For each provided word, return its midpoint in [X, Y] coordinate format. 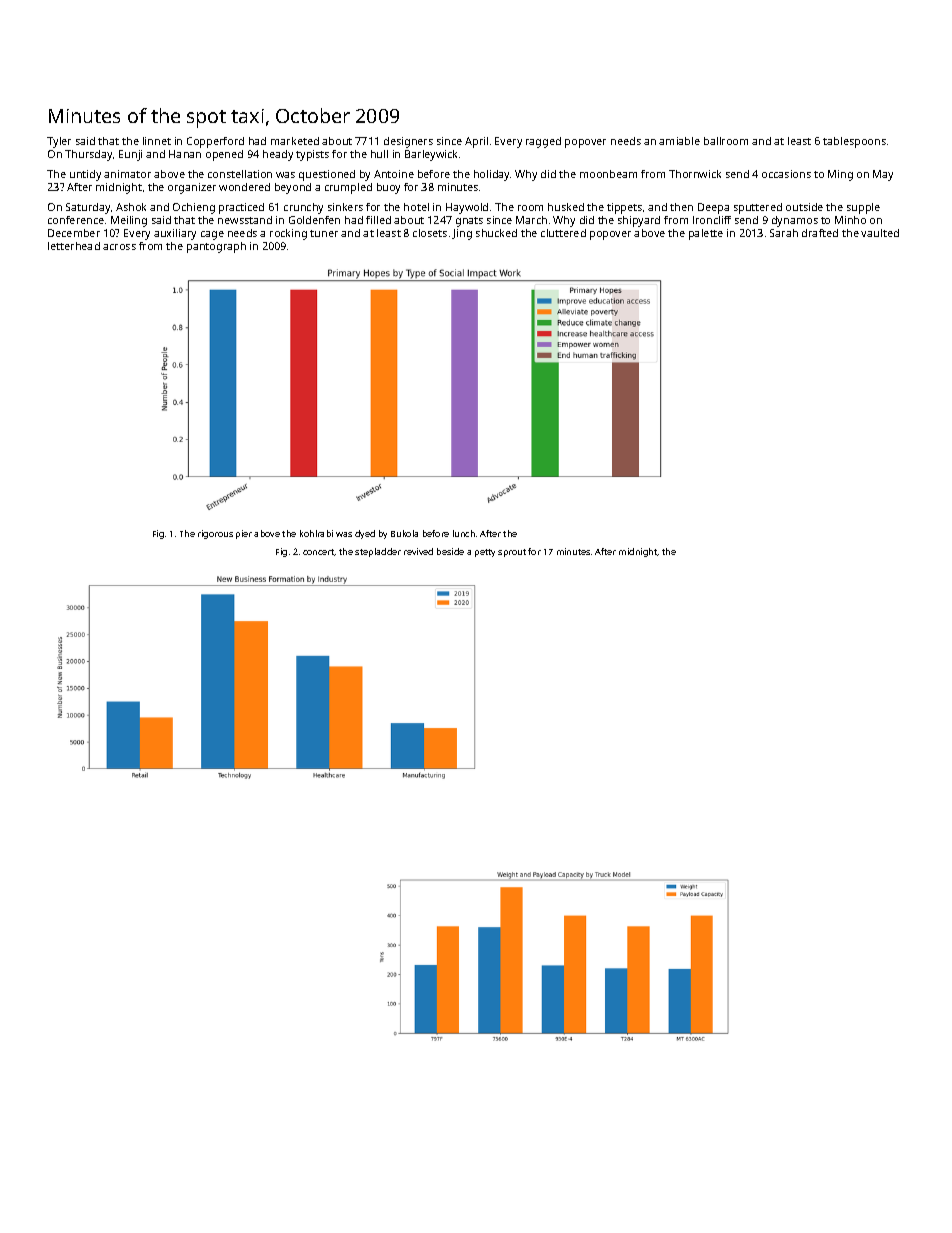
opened [224, 155]
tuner [324, 233]
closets [430, 233]
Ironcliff [712, 220]
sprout [512, 553]
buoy [388, 188]
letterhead [74, 246]
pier [244, 534]
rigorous [215, 534]
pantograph [216, 247]
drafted [820, 233]
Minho [850, 220]
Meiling [129, 221]
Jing [462, 234]
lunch [464, 533]
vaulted [880, 233]
